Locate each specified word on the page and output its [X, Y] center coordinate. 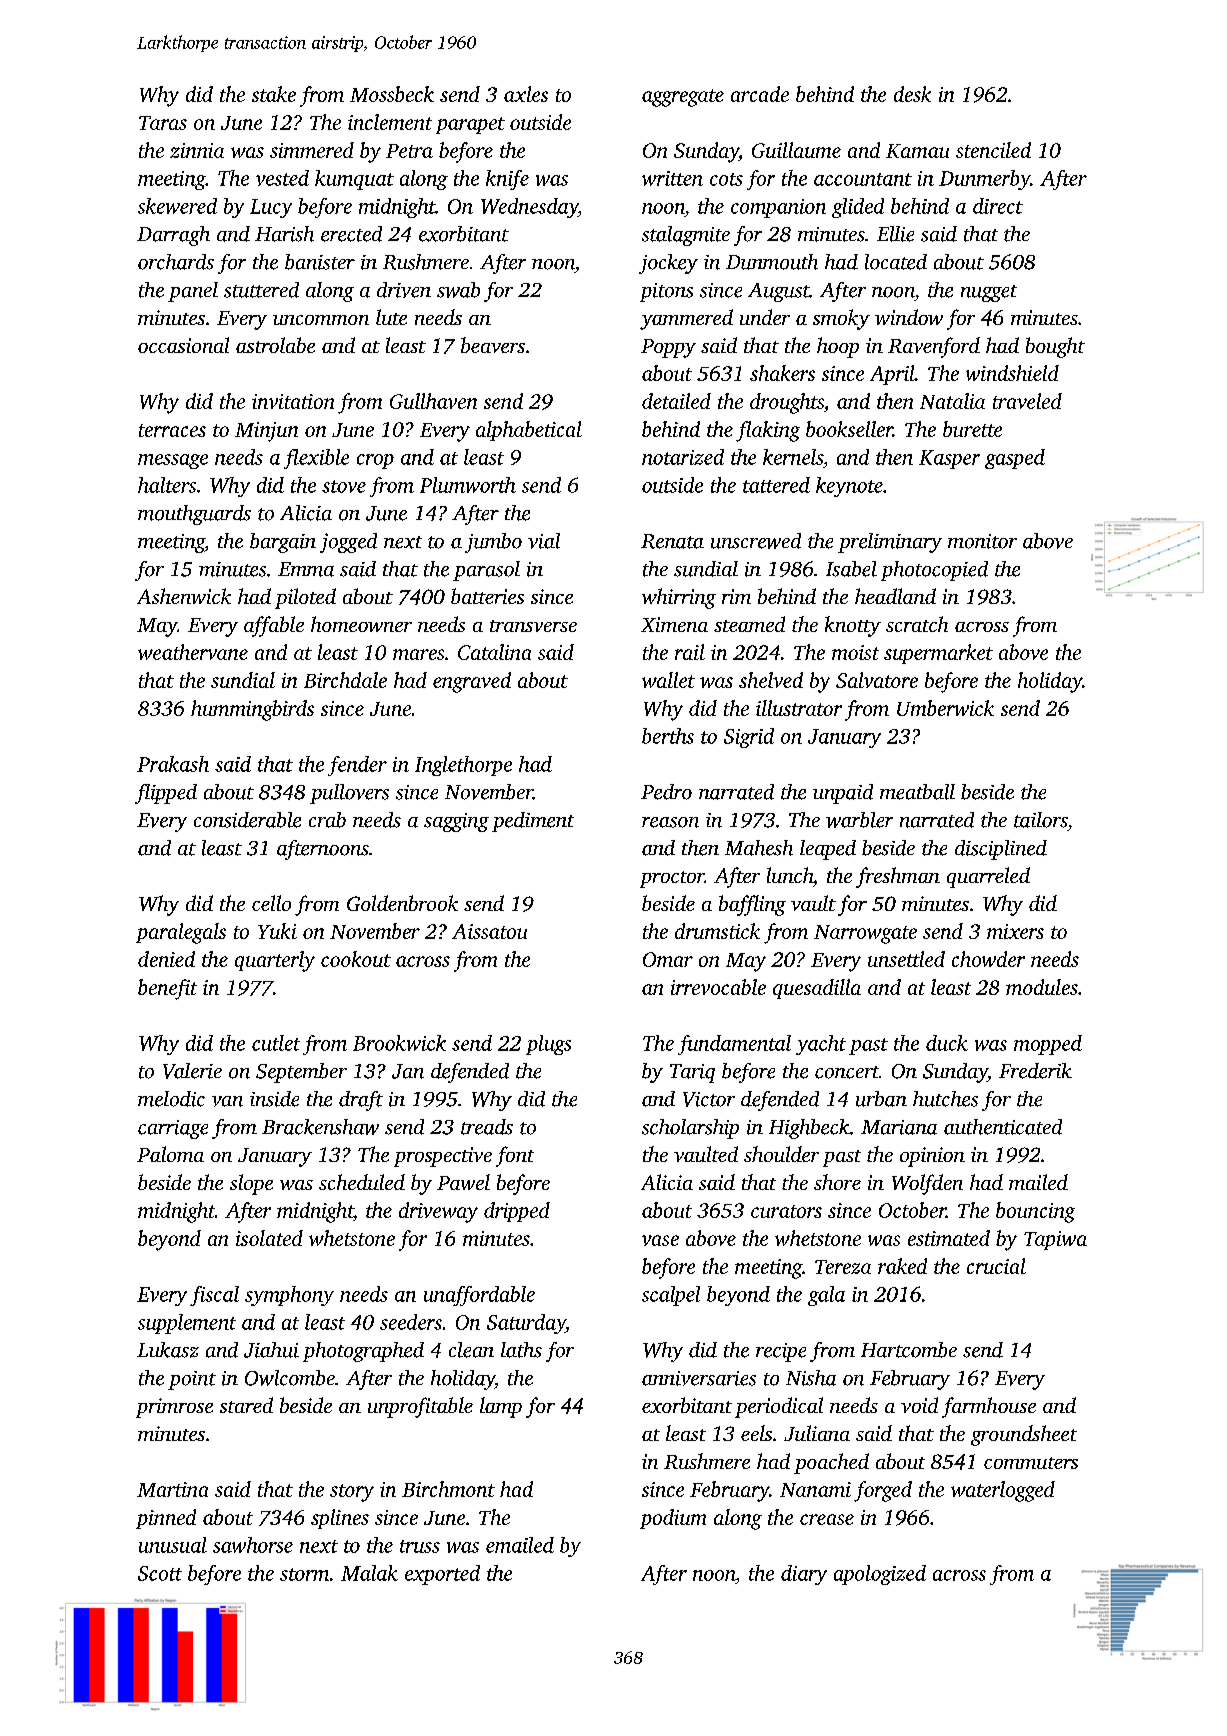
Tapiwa [1055, 1240]
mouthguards [194, 515]
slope [251, 1184]
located [896, 262]
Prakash [173, 764]
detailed [676, 401]
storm [304, 1574]
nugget [989, 293]
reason [670, 822]
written [672, 178]
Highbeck [809, 1129]
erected [351, 234]
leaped [828, 850]
